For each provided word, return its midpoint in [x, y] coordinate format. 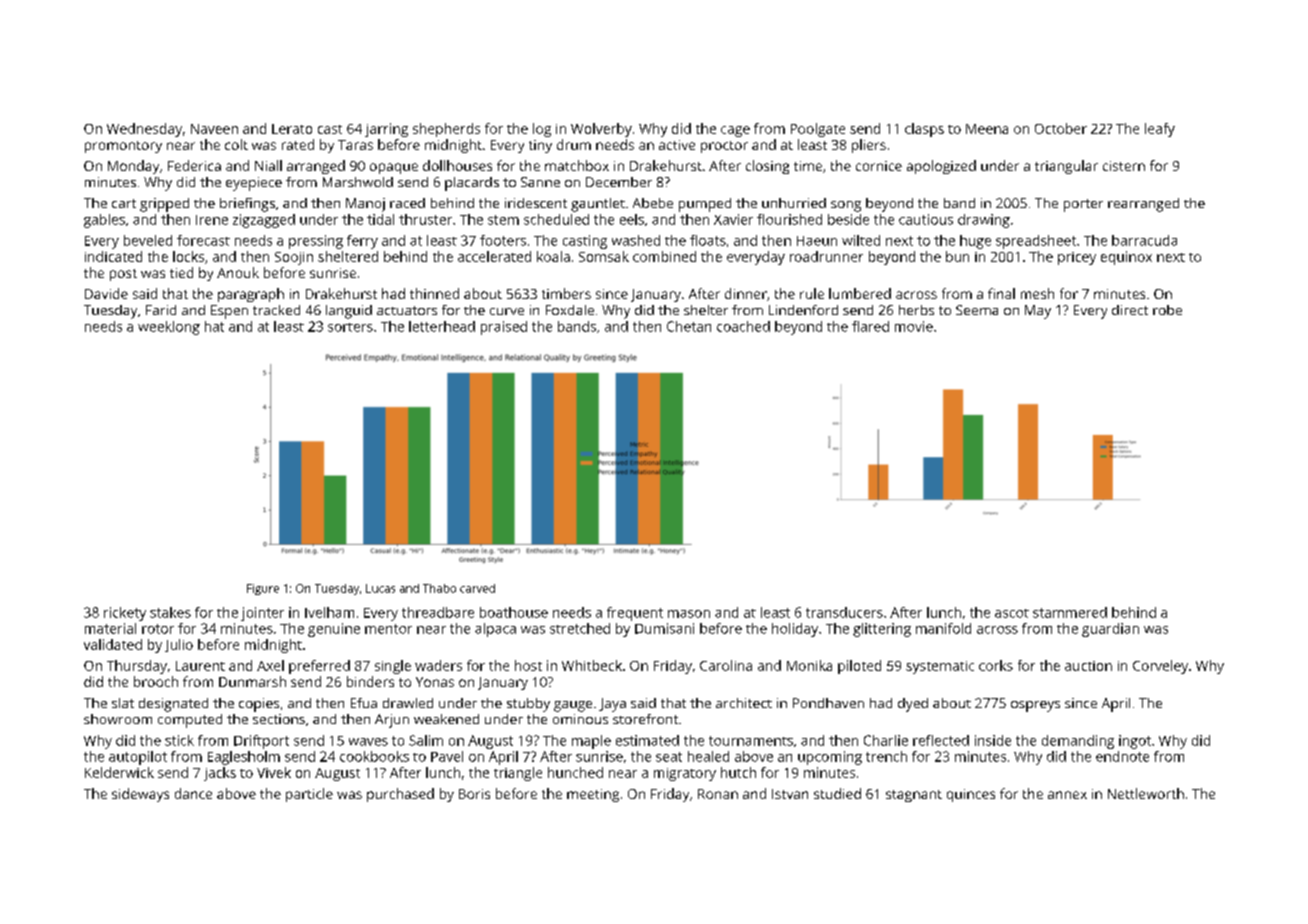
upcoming [830, 758]
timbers [566, 293]
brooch [156, 681]
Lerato [292, 129]
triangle [518, 774]
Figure [263, 589]
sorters [350, 327]
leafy [1160, 130]
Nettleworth [1146, 793]
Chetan [689, 326]
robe [1167, 310]
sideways [140, 795]
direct [1130, 310]
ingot [1135, 742]
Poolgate [818, 130]
